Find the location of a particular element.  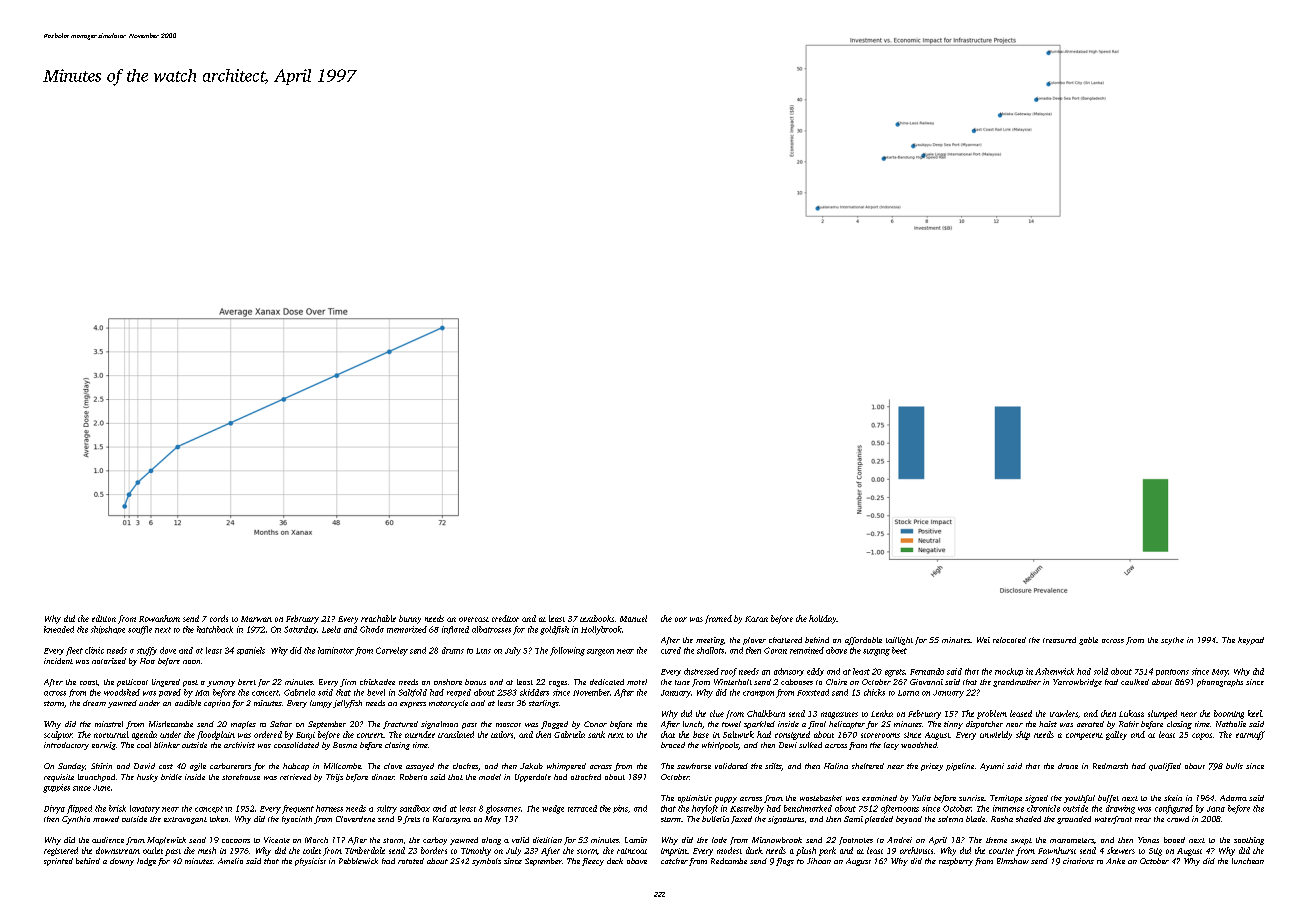

symbols is located at coordinates (486, 862).
